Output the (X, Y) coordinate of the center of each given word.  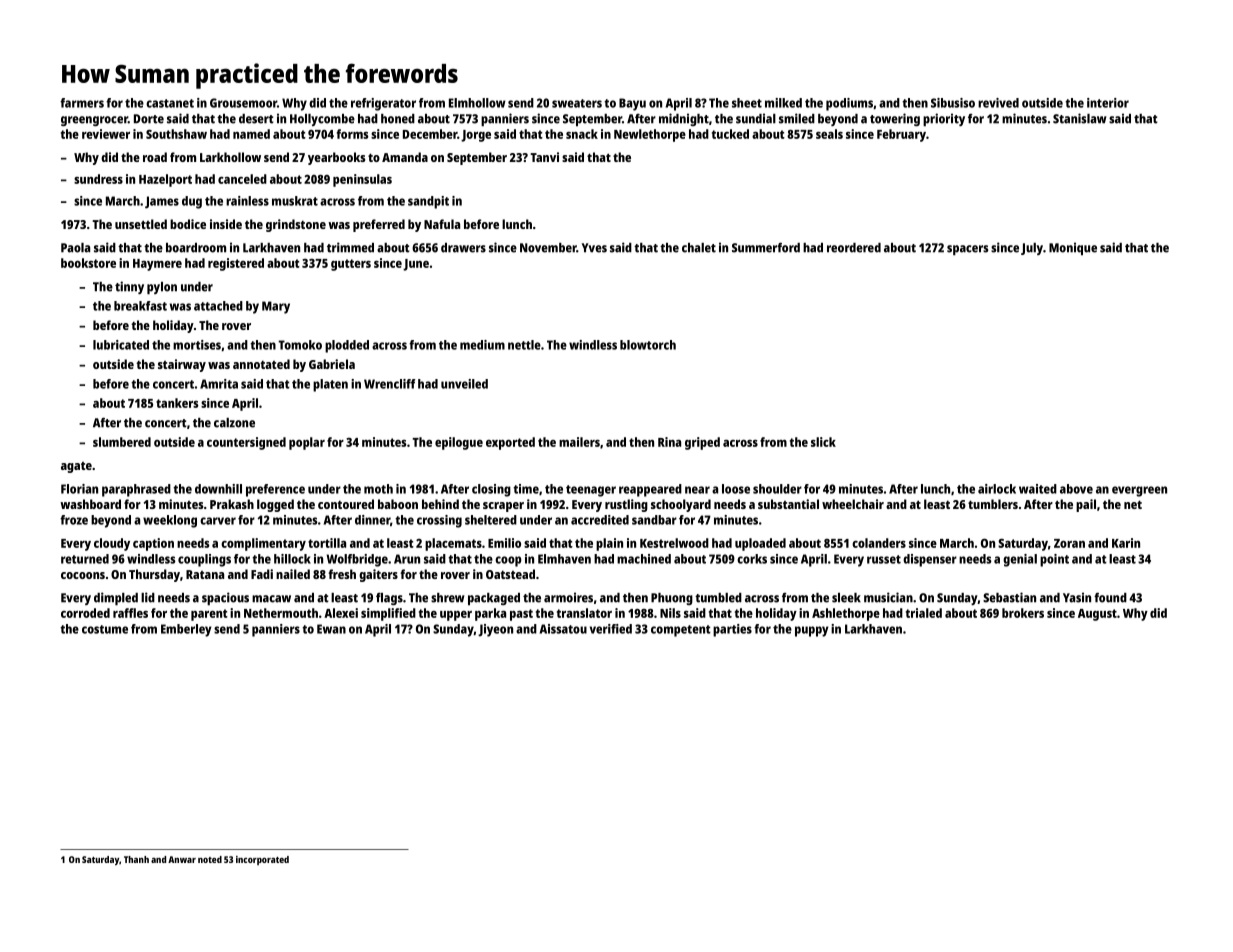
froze (74, 520)
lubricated (121, 345)
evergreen (1139, 491)
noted (210, 859)
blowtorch (648, 345)
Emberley (186, 630)
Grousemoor (243, 103)
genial (1020, 560)
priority (944, 119)
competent (681, 631)
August (1097, 615)
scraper (503, 507)
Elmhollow (477, 103)
